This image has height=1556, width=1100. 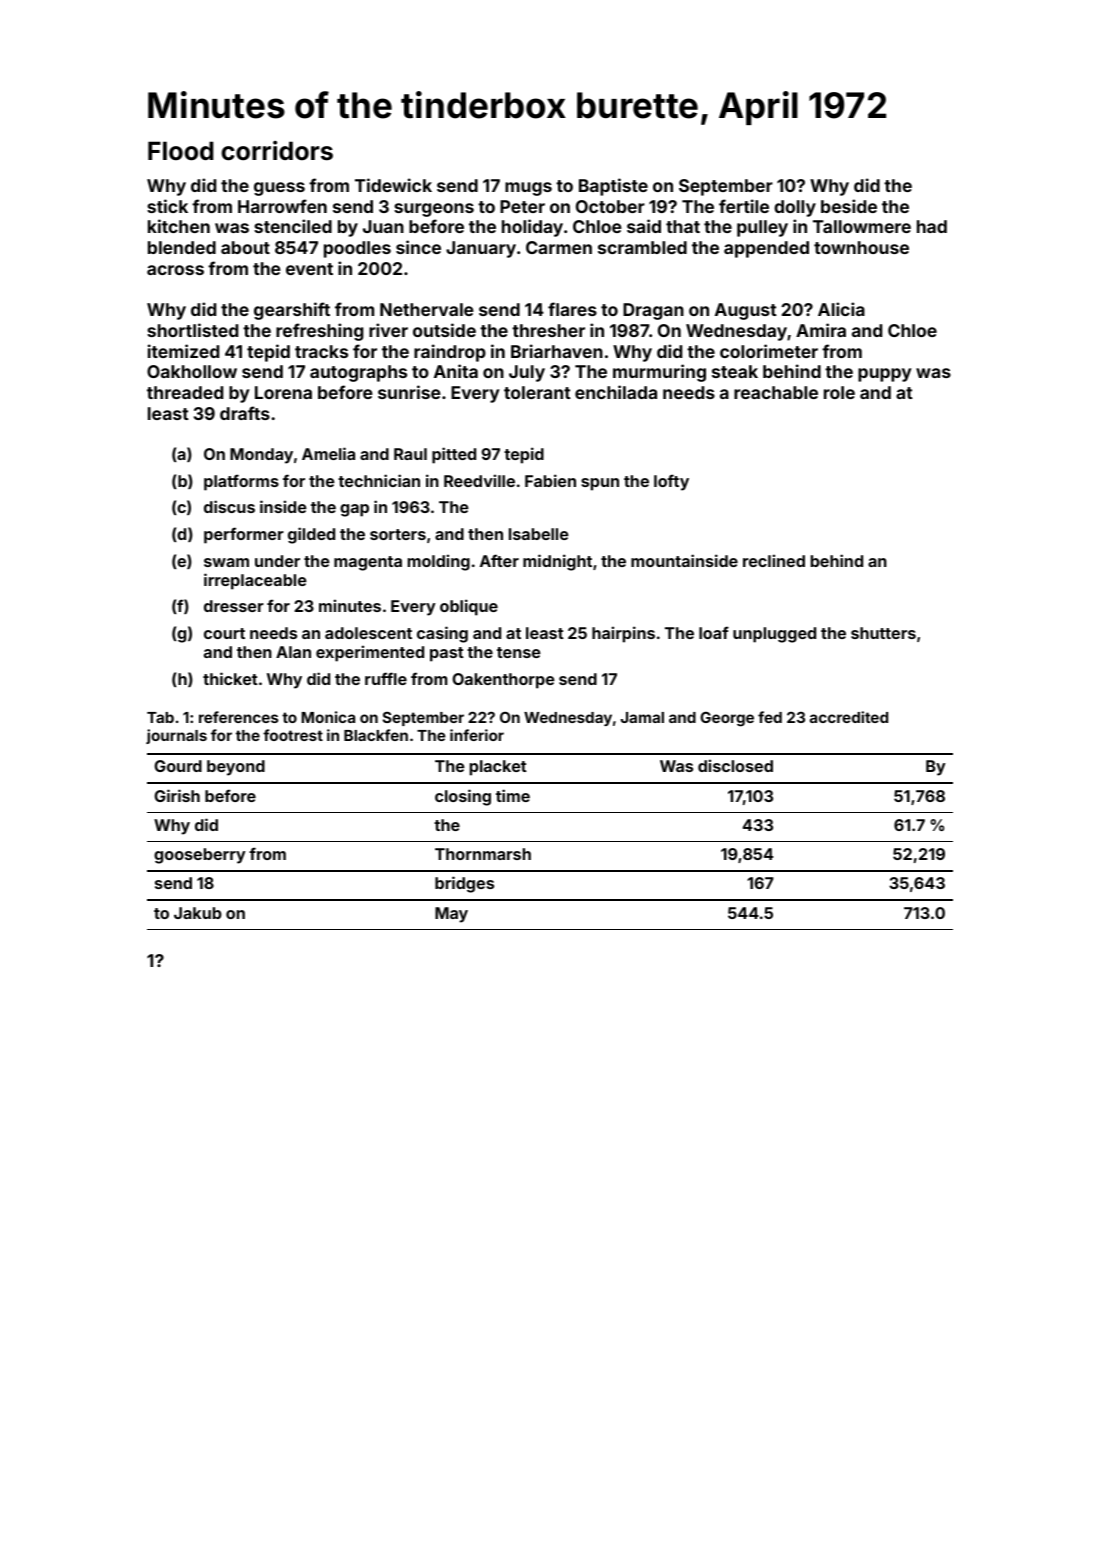 What do you see at coordinates (849, 717) in the image?
I see `accredited` at bounding box center [849, 717].
